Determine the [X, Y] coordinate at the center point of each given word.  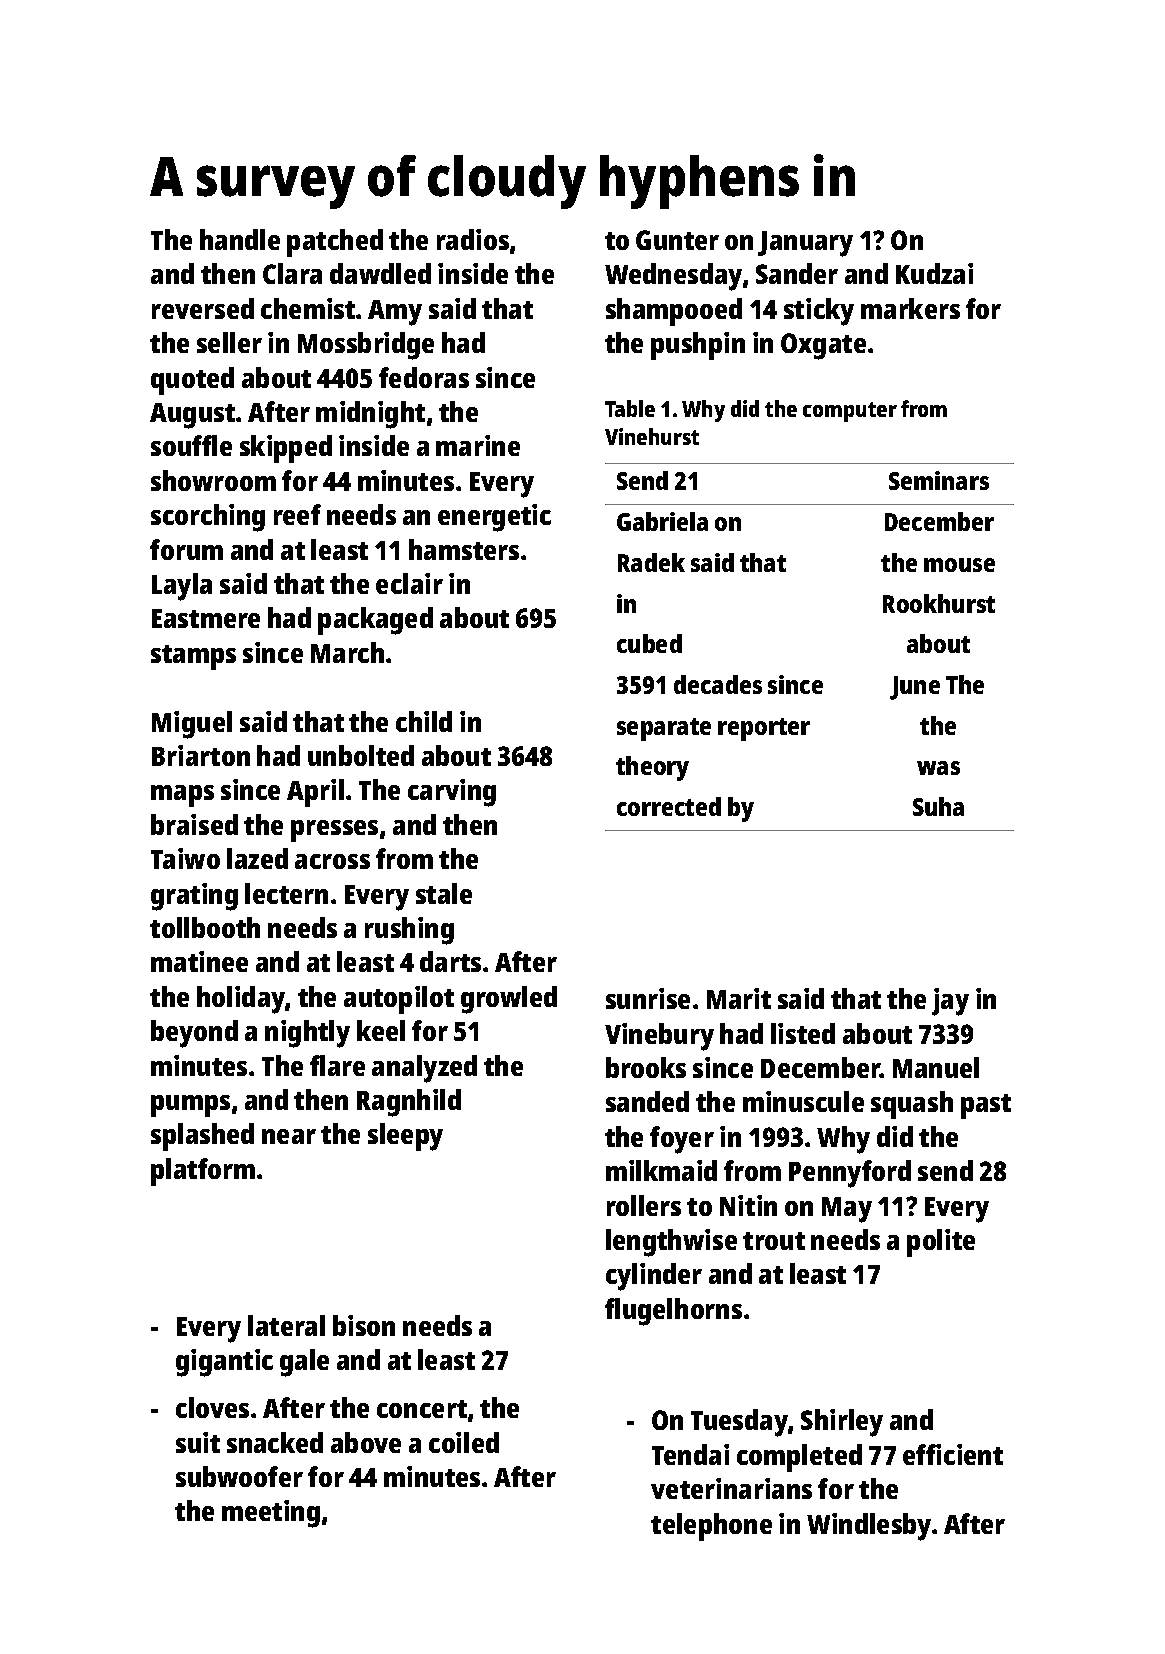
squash [912, 1105]
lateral [286, 1325]
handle [240, 239]
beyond [194, 1034]
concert [422, 1409]
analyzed [424, 1069]
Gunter [677, 240]
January [805, 244]
